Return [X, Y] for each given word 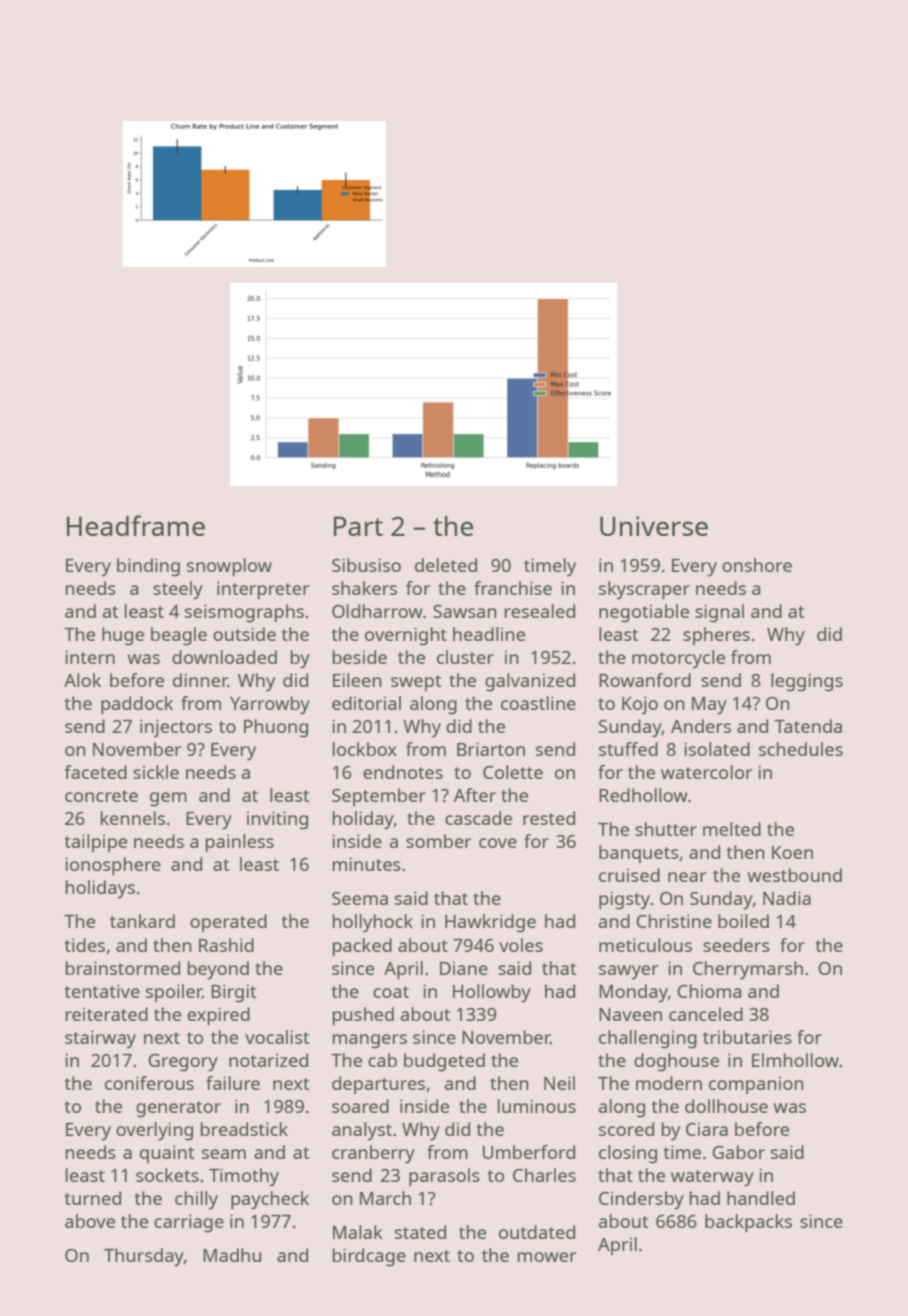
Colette [513, 772]
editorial [366, 703]
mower [547, 1257]
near [687, 877]
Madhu [232, 1255]
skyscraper [644, 590]
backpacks [748, 1223]
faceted [96, 772]
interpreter [263, 590]
